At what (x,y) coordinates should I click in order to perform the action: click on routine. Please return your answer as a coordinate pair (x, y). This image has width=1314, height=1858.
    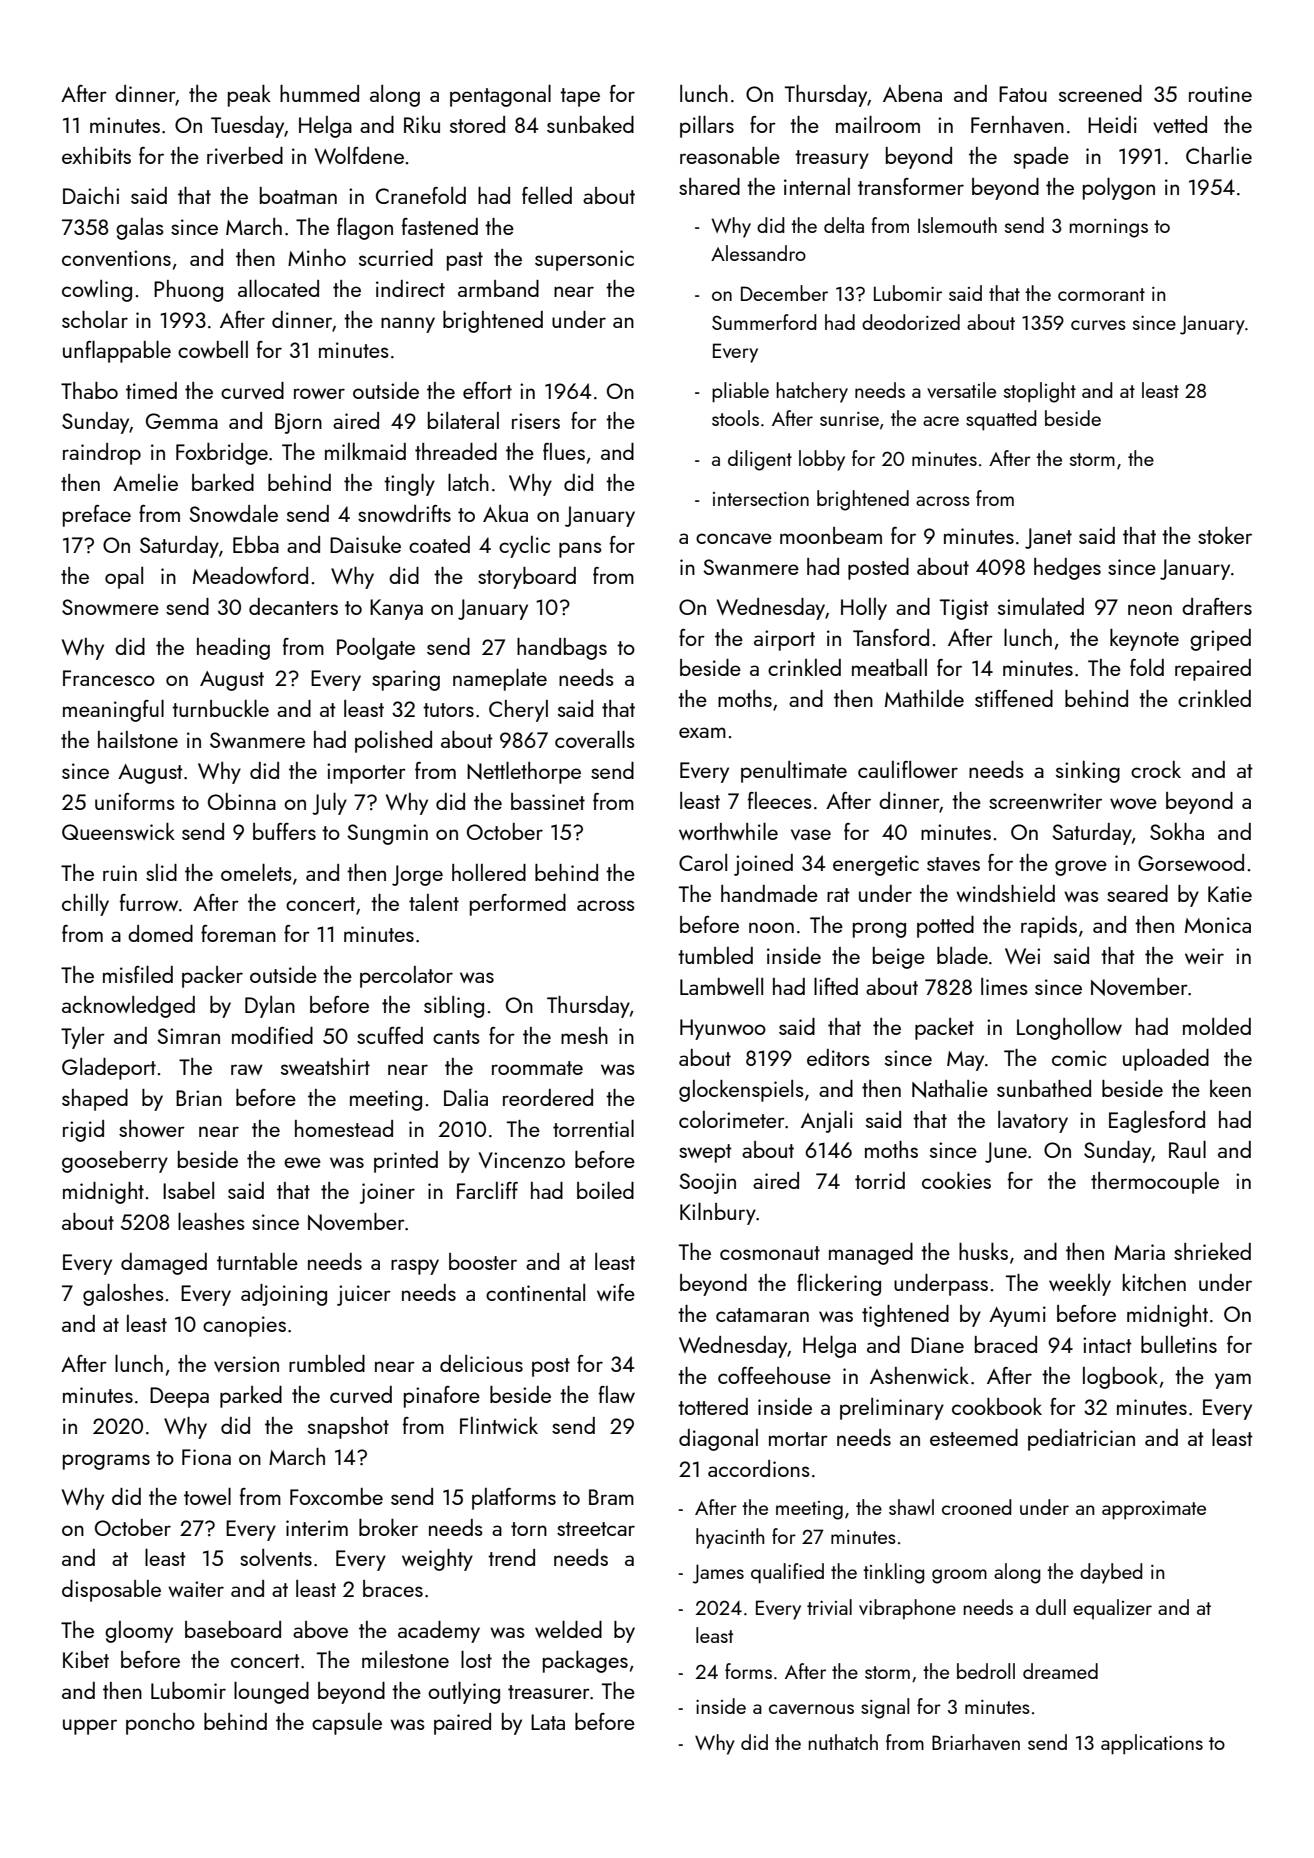
    Looking at the image, I should click on (1220, 94).
